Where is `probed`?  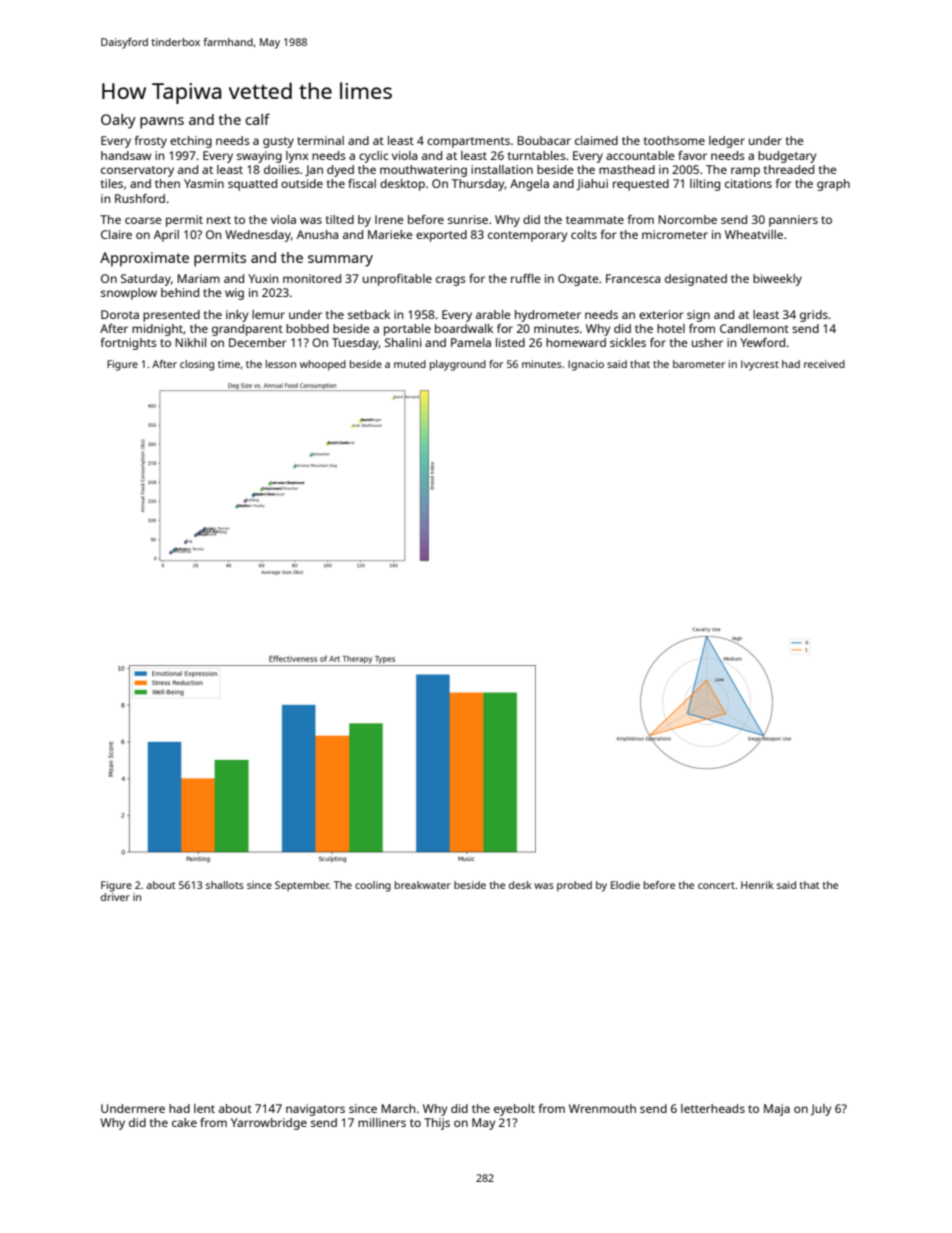 probed is located at coordinates (574, 886).
